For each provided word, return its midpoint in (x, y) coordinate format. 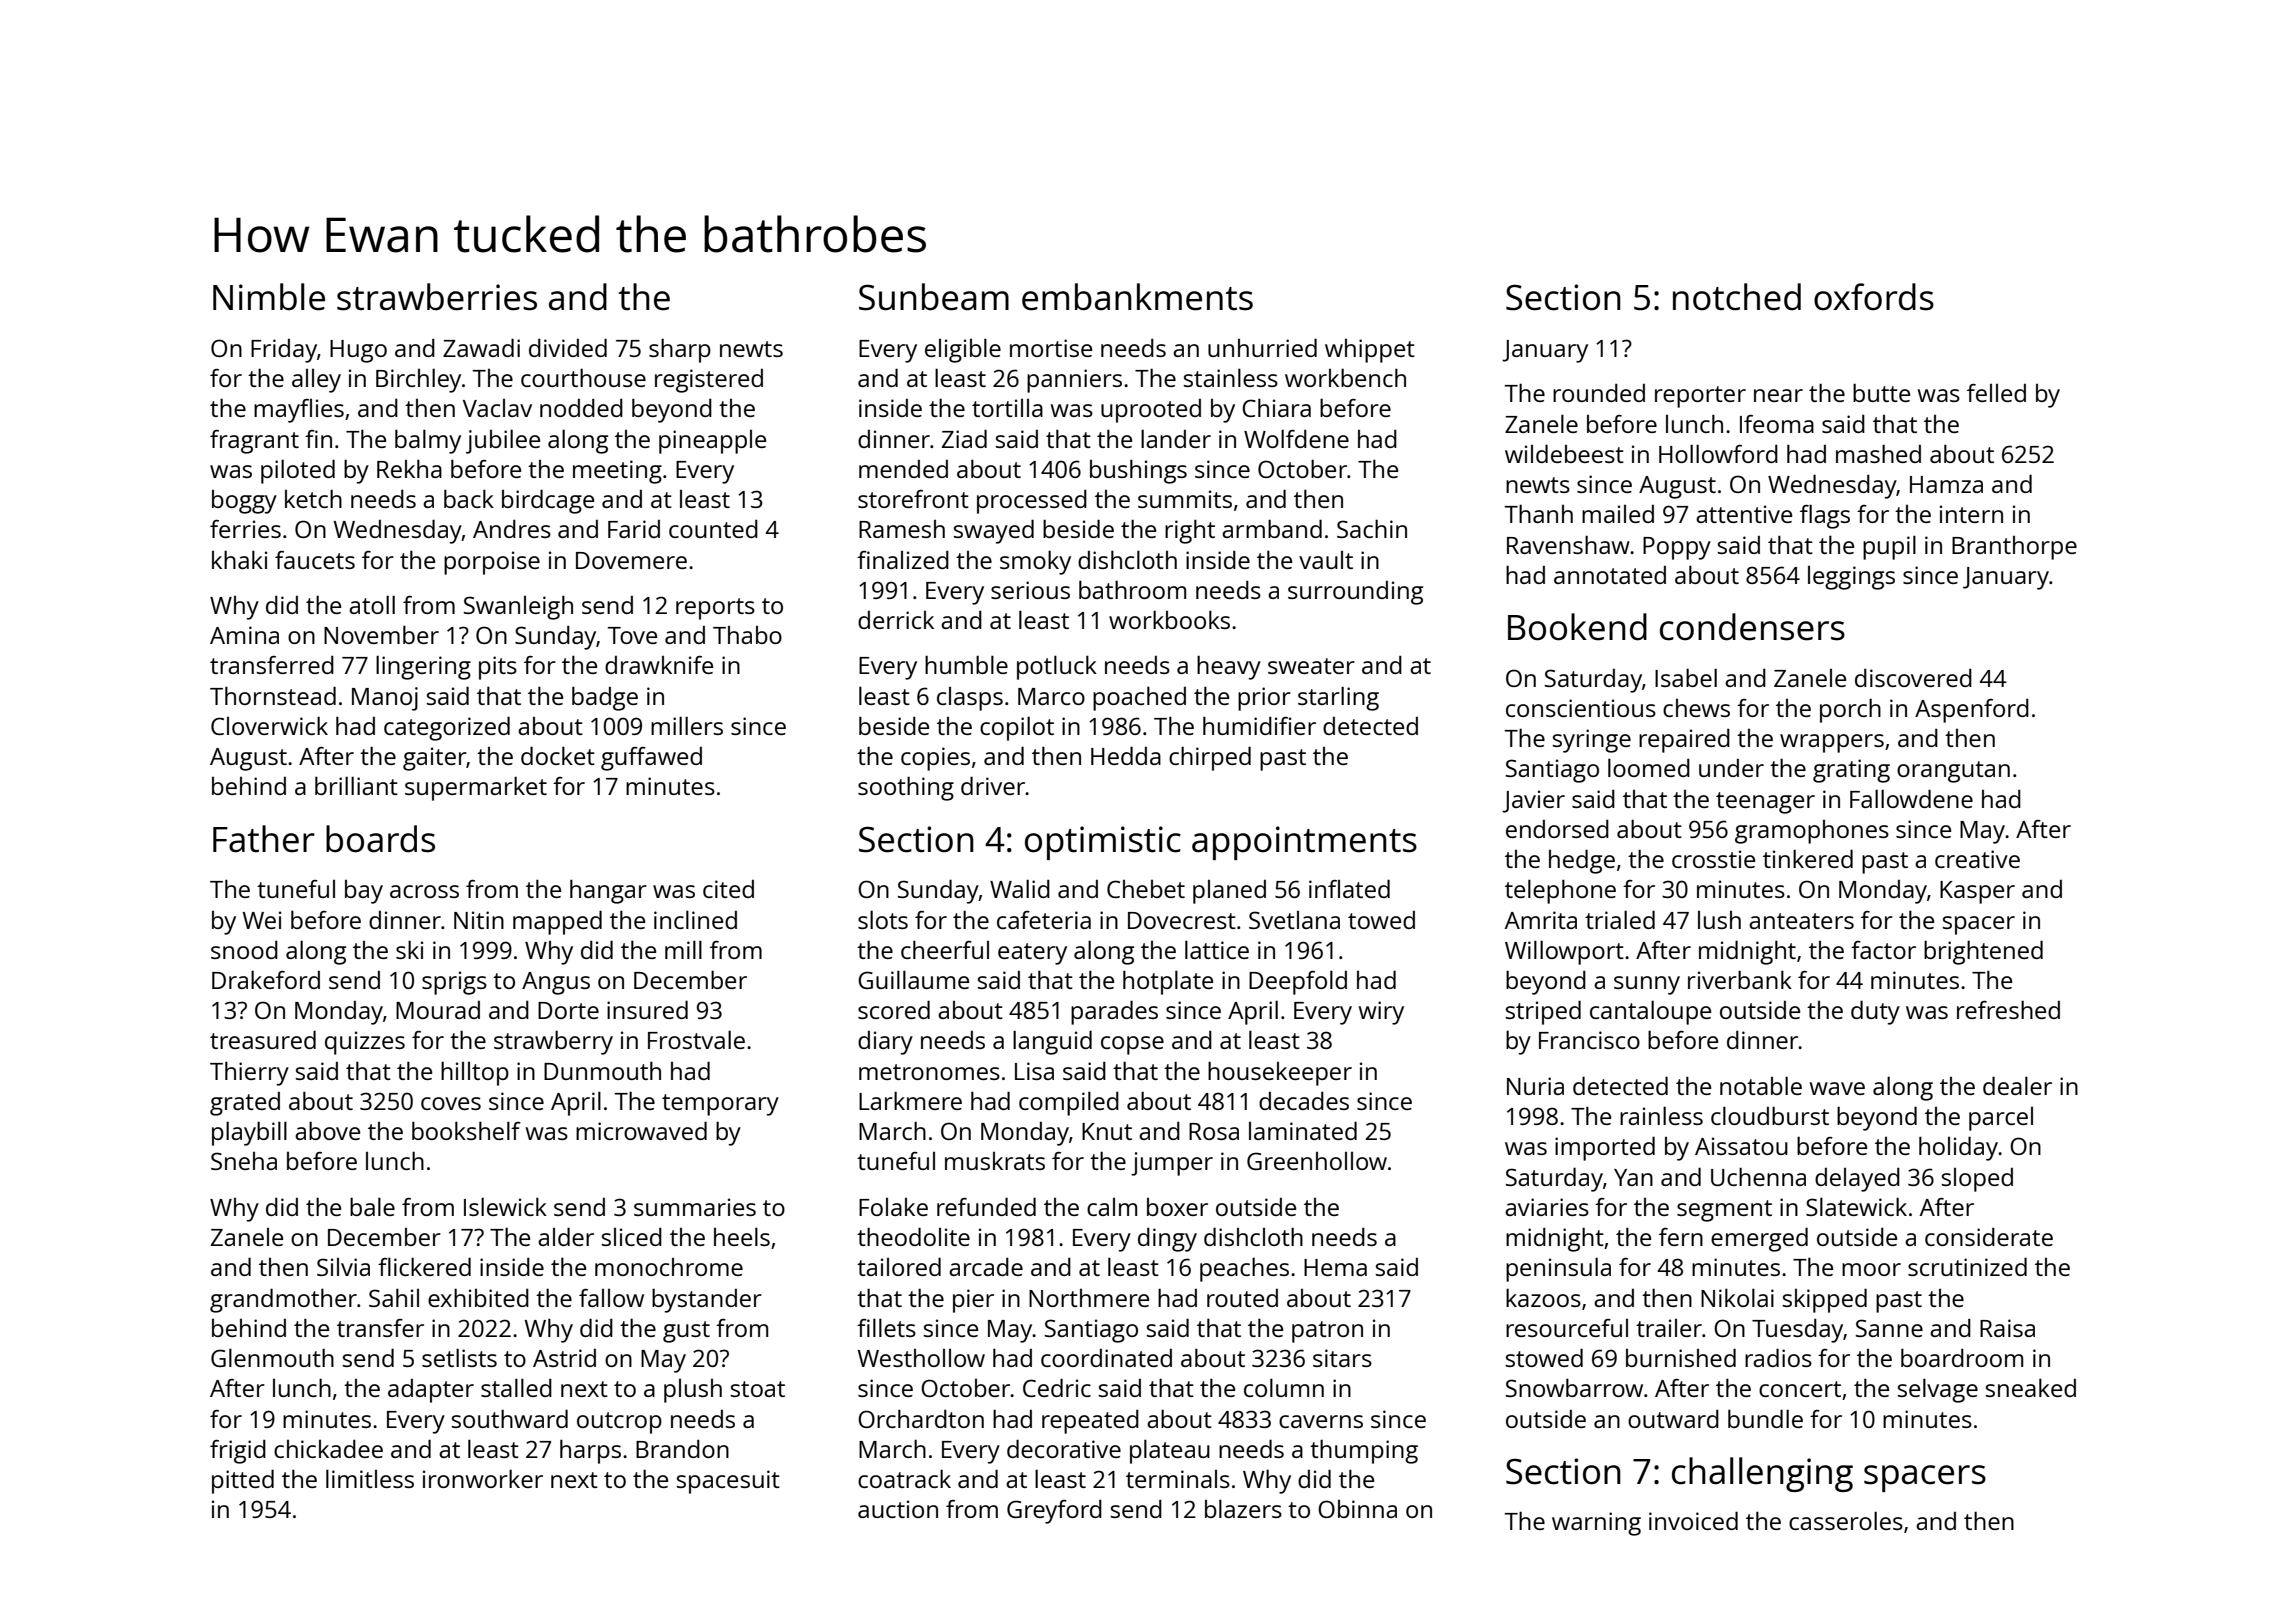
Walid (1020, 888)
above (327, 1130)
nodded (581, 407)
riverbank (1740, 979)
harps (590, 1451)
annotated (1610, 575)
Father (264, 839)
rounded (1599, 392)
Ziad (964, 438)
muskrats (995, 1161)
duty (1875, 1012)
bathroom (1132, 589)
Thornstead (273, 695)
